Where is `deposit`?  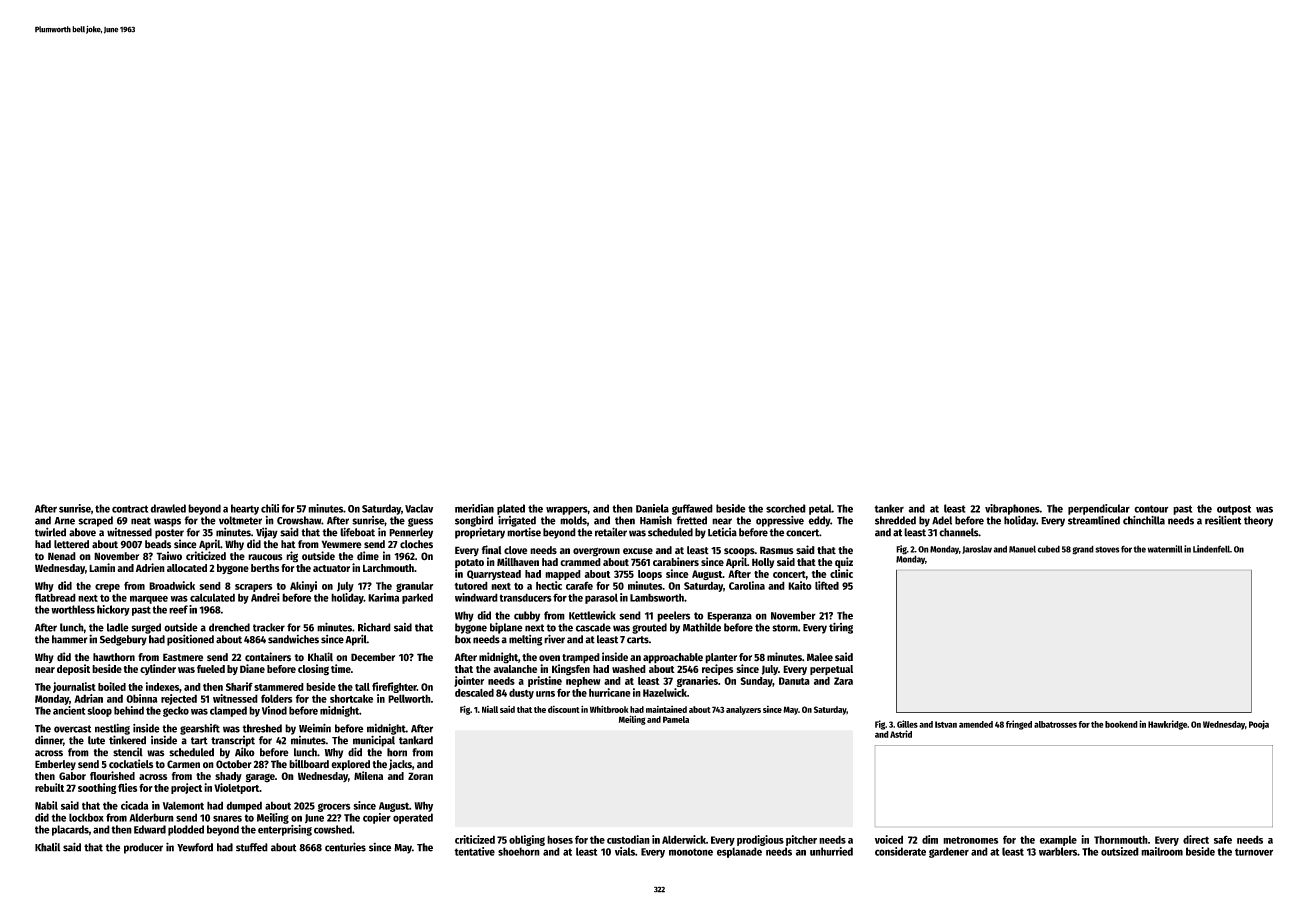 deposit is located at coordinates (73, 669).
